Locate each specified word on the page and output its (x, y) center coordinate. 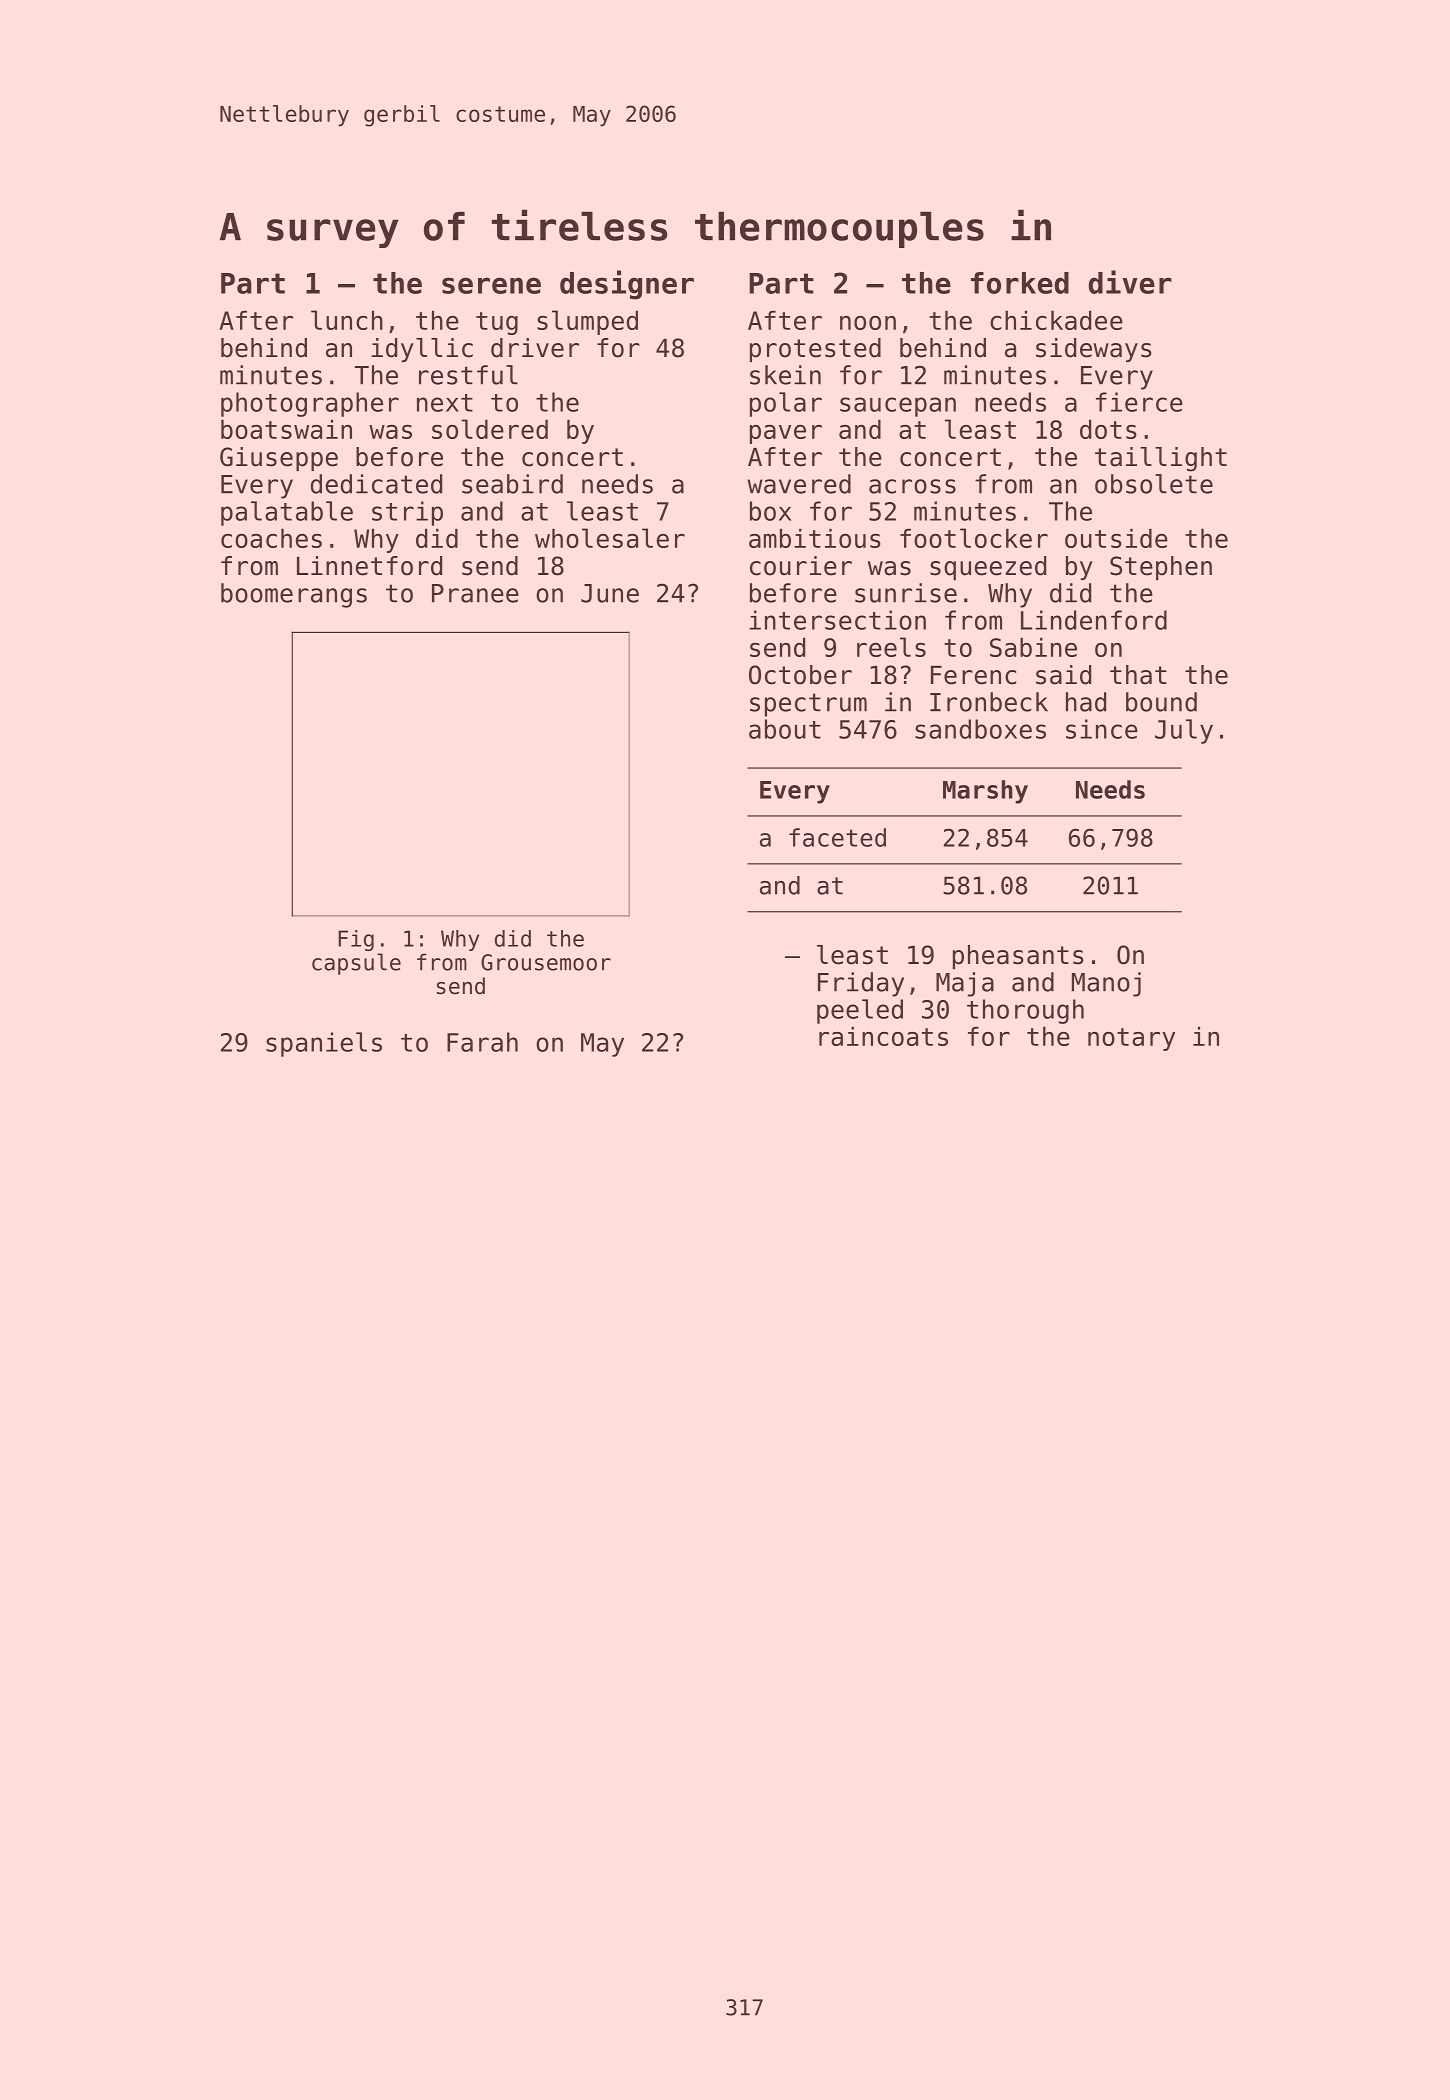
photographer (310, 404)
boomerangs (294, 595)
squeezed (988, 568)
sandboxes (980, 729)
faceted (837, 837)
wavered (799, 484)
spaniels (324, 1044)
